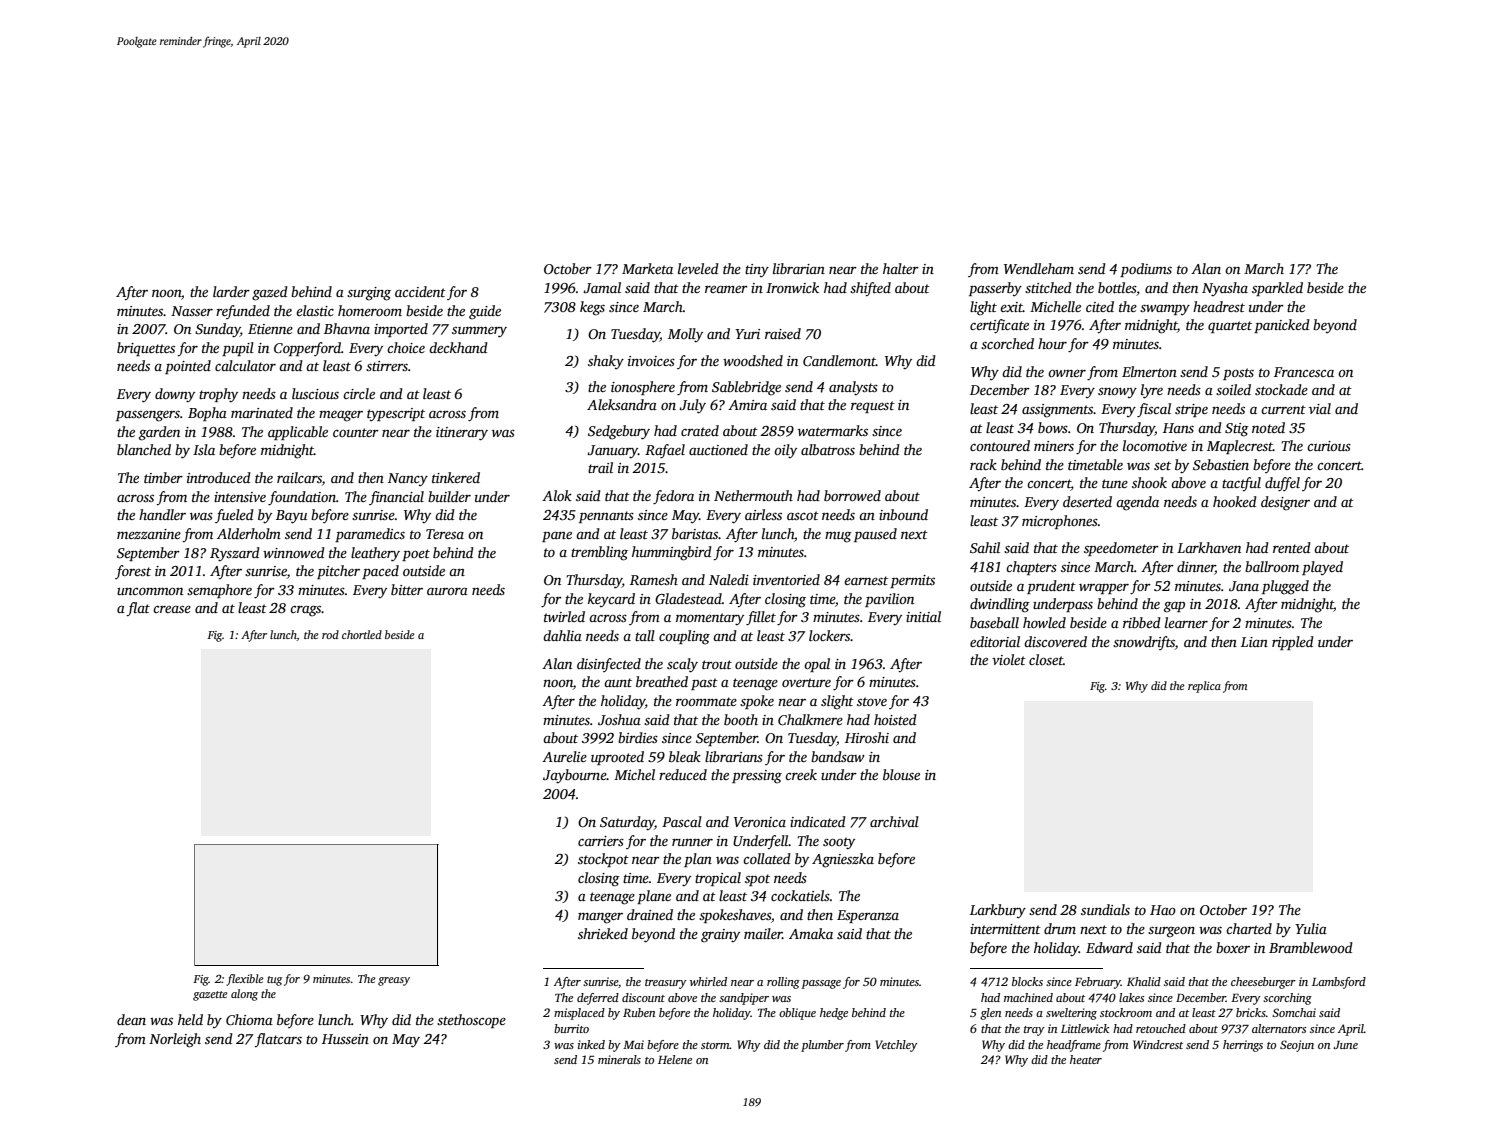  Describe the element at coordinates (682, 821) in the image. I see `Pascal` at that location.
